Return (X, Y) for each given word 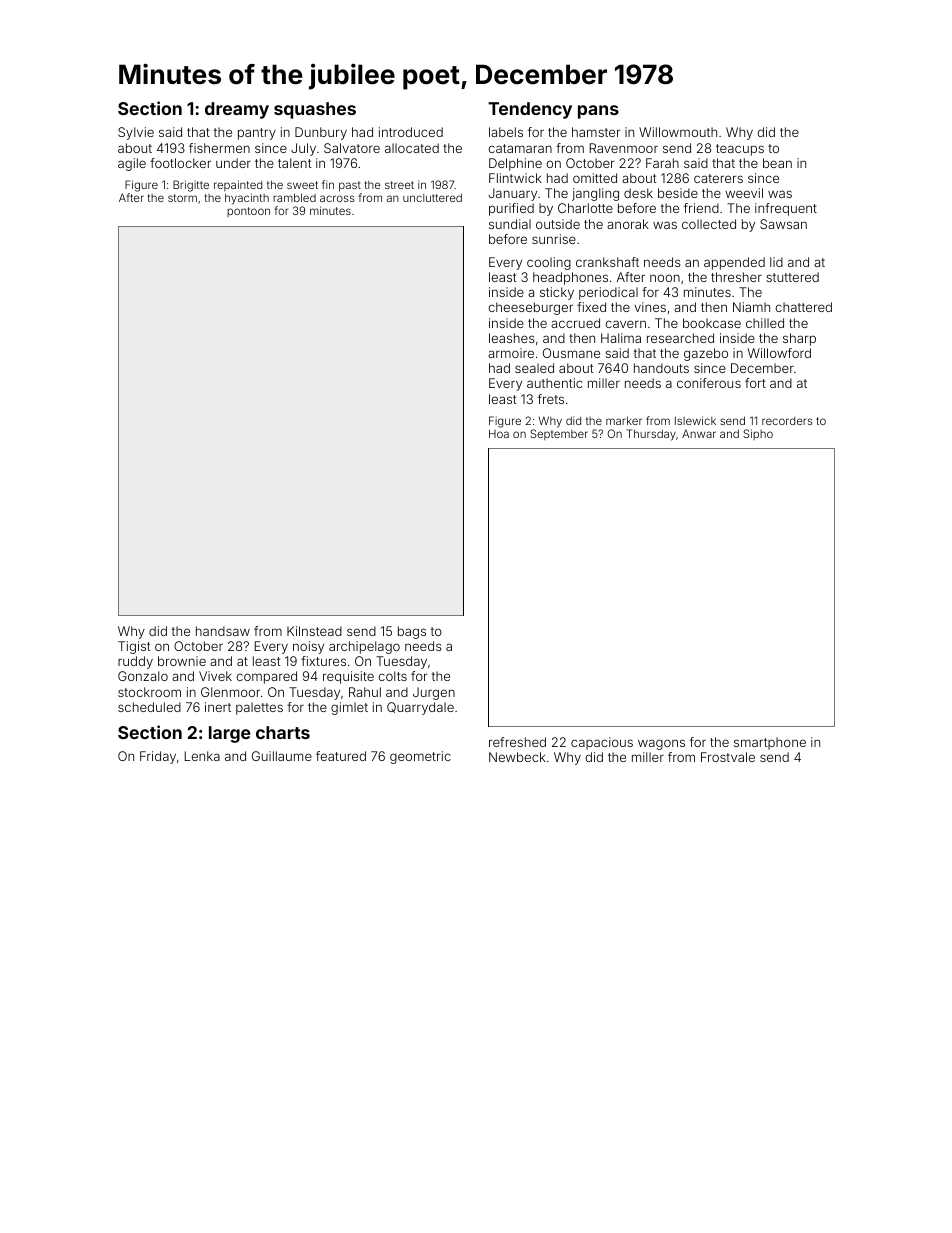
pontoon (248, 212)
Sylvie (136, 133)
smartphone (770, 743)
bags (412, 632)
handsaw (223, 631)
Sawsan (783, 224)
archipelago (364, 647)
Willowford (779, 353)
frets (551, 399)
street (399, 185)
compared (266, 677)
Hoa (499, 433)
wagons (661, 744)
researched (680, 338)
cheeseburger (530, 308)
